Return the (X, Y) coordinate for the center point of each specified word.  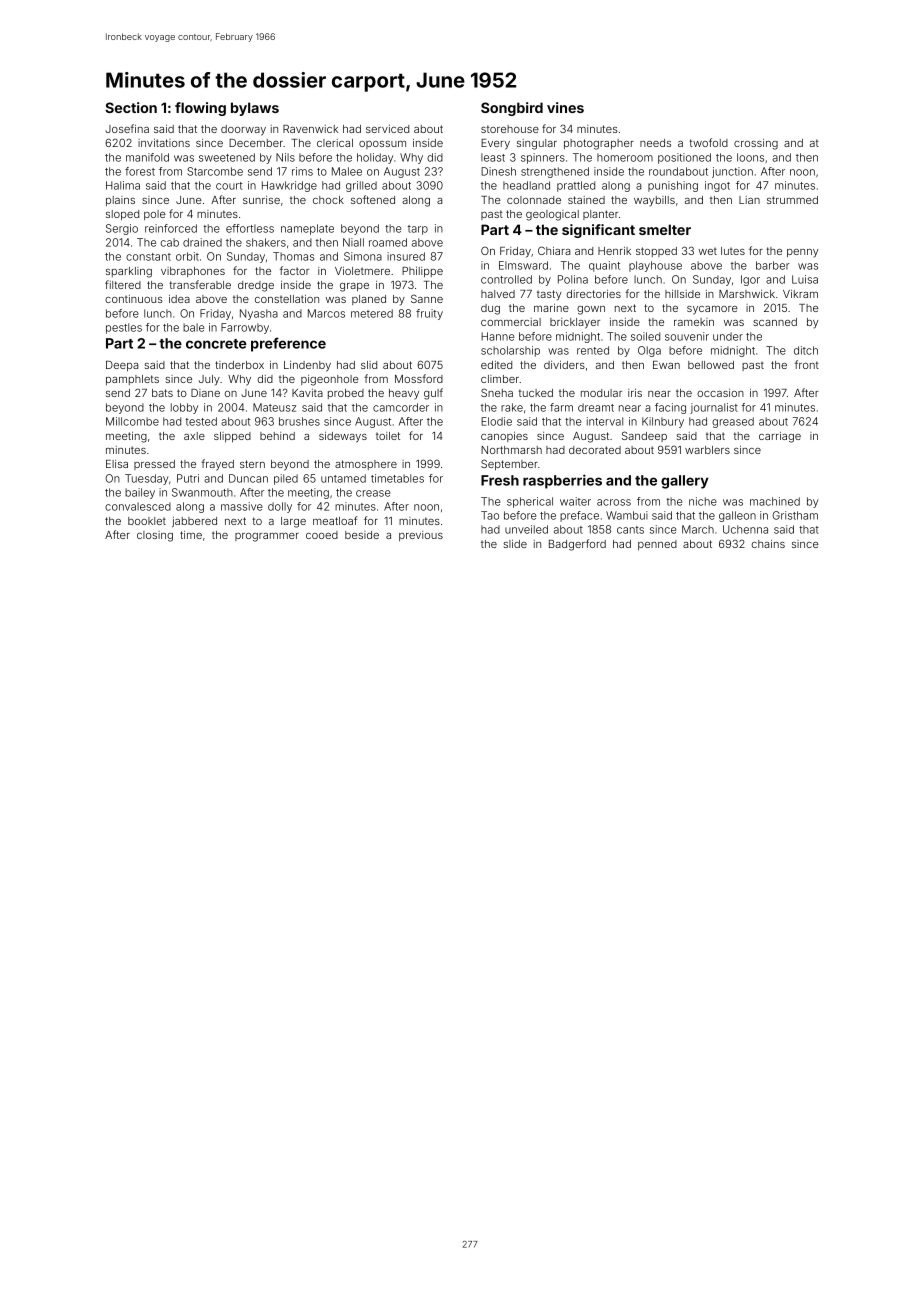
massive (242, 506)
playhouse (655, 266)
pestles (124, 328)
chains (768, 544)
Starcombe (215, 171)
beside (362, 535)
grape (354, 287)
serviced (387, 129)
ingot (717, 186)
